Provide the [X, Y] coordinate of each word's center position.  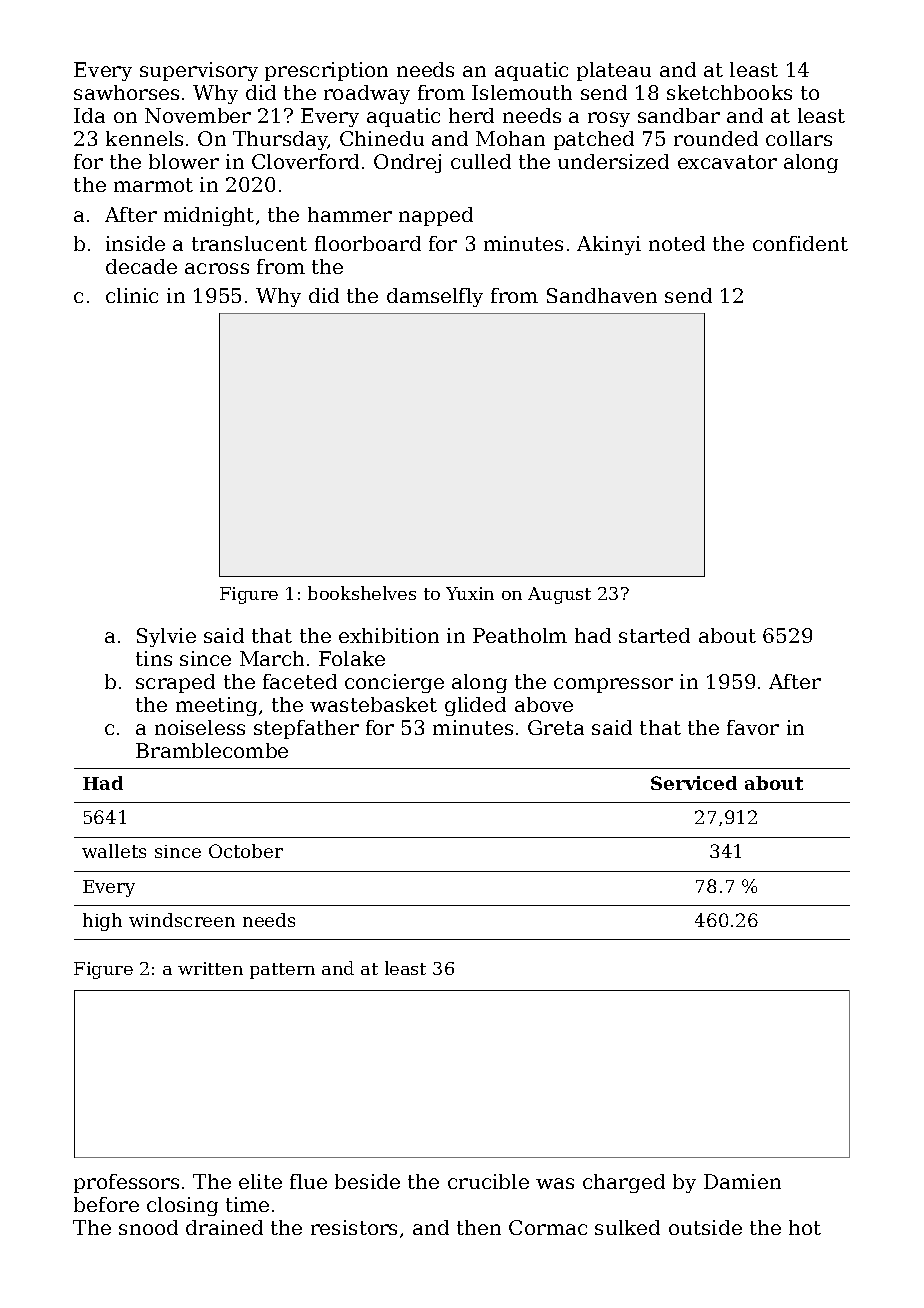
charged [624, 1183]
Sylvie [166, 637]
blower [184, 161]
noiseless [200, 727]
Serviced [694, 783]
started [654, 635]
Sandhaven [602, 295]
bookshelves [362, 593]
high [102, 922]
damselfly [435, 297]
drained [224, 1227]
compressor [613, 685]
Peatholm [520, 635]
